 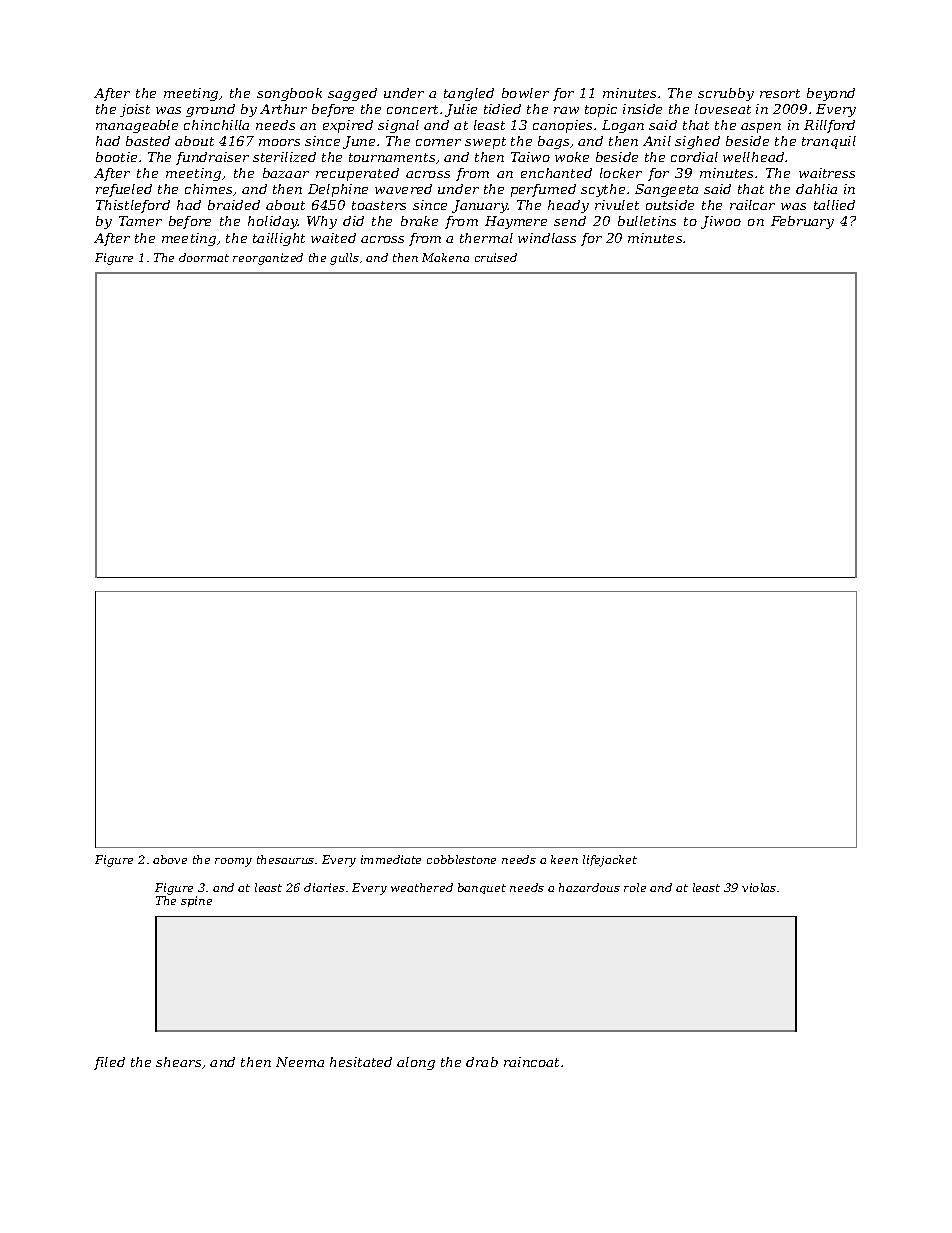 I want to click on tangled, so click(x=469, y=94).
